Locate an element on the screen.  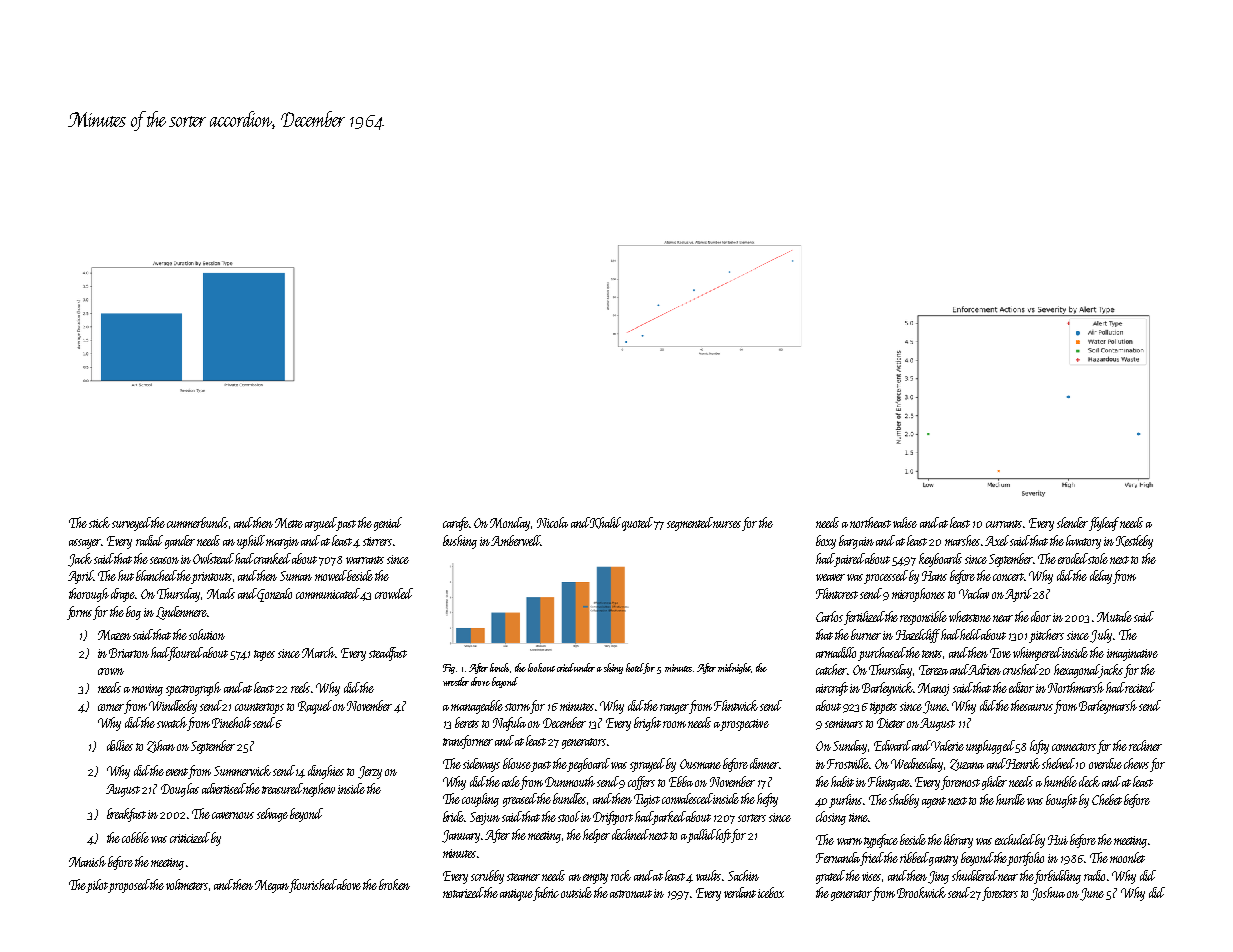
notarized is located at coordinates (463, 892).
